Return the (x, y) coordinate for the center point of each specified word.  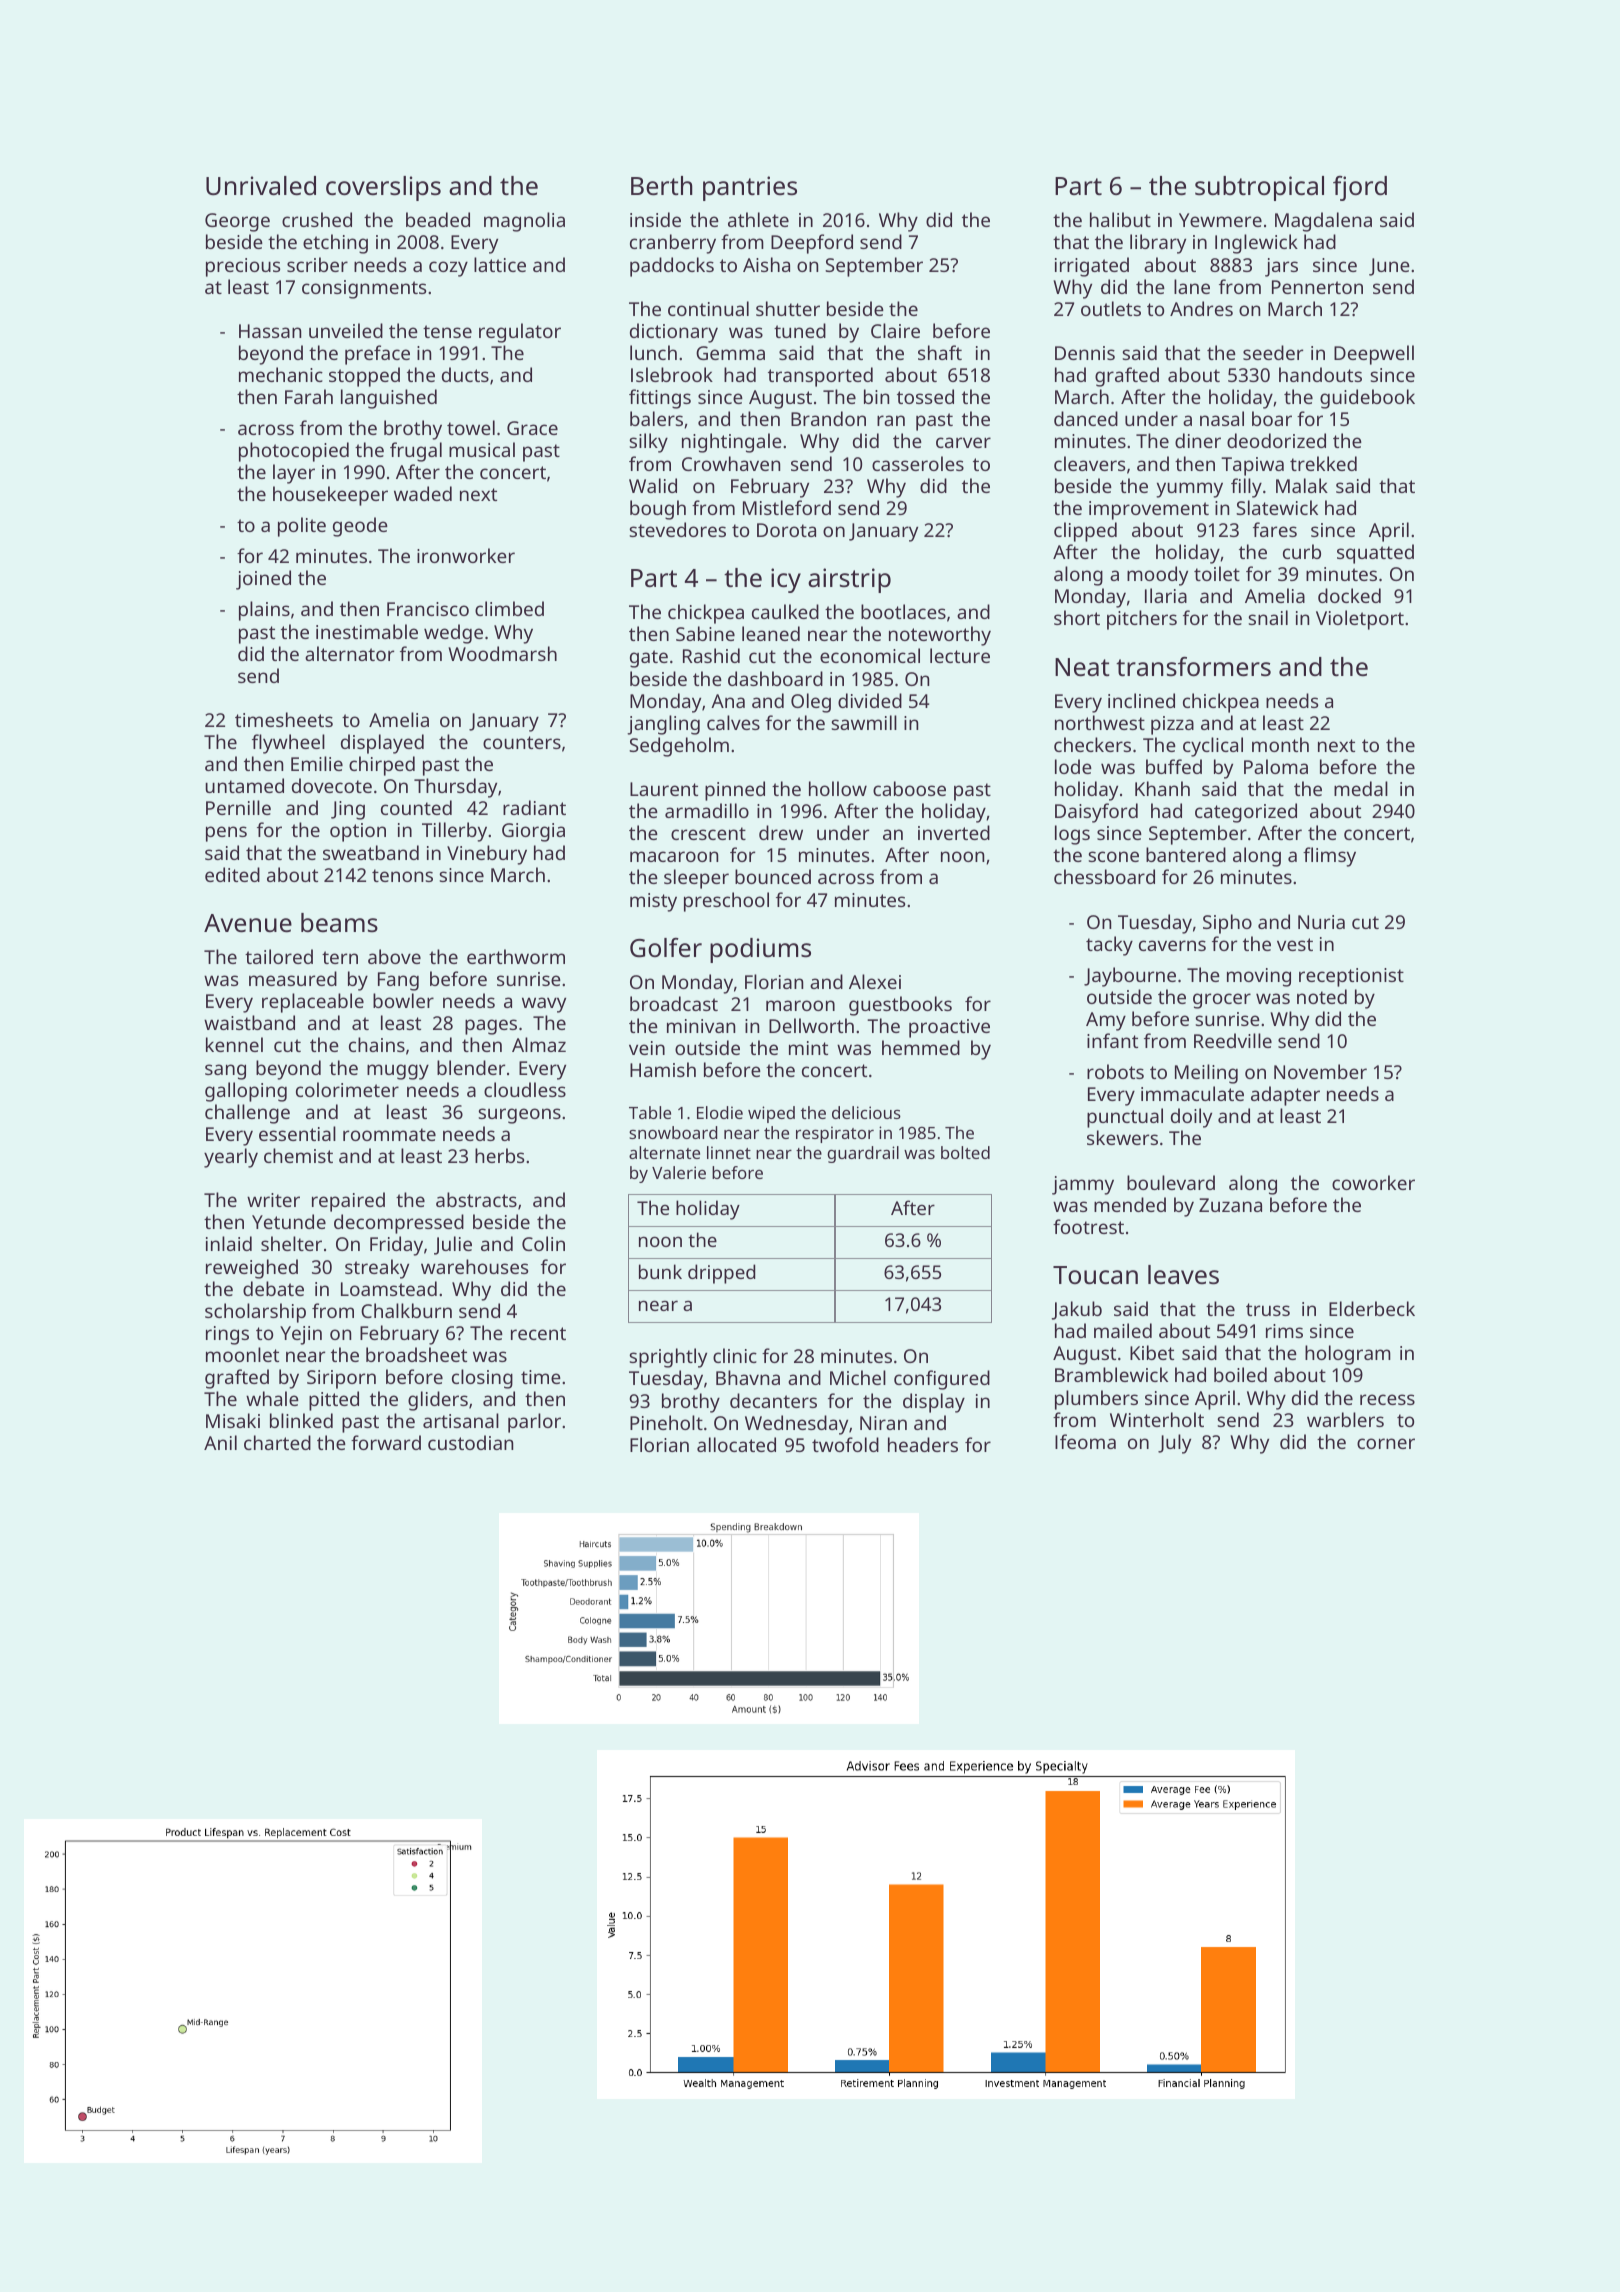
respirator (835, 1134)
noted (1322, 996)
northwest (1100, 722)
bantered (1186, 854)
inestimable (367, 631)
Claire (895, 330)
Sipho (1227, 924)
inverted (954, 832)
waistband (249, 1022)
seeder (1273, 352)
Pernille (238, 807)
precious (243, 267)
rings (227, 1335)
